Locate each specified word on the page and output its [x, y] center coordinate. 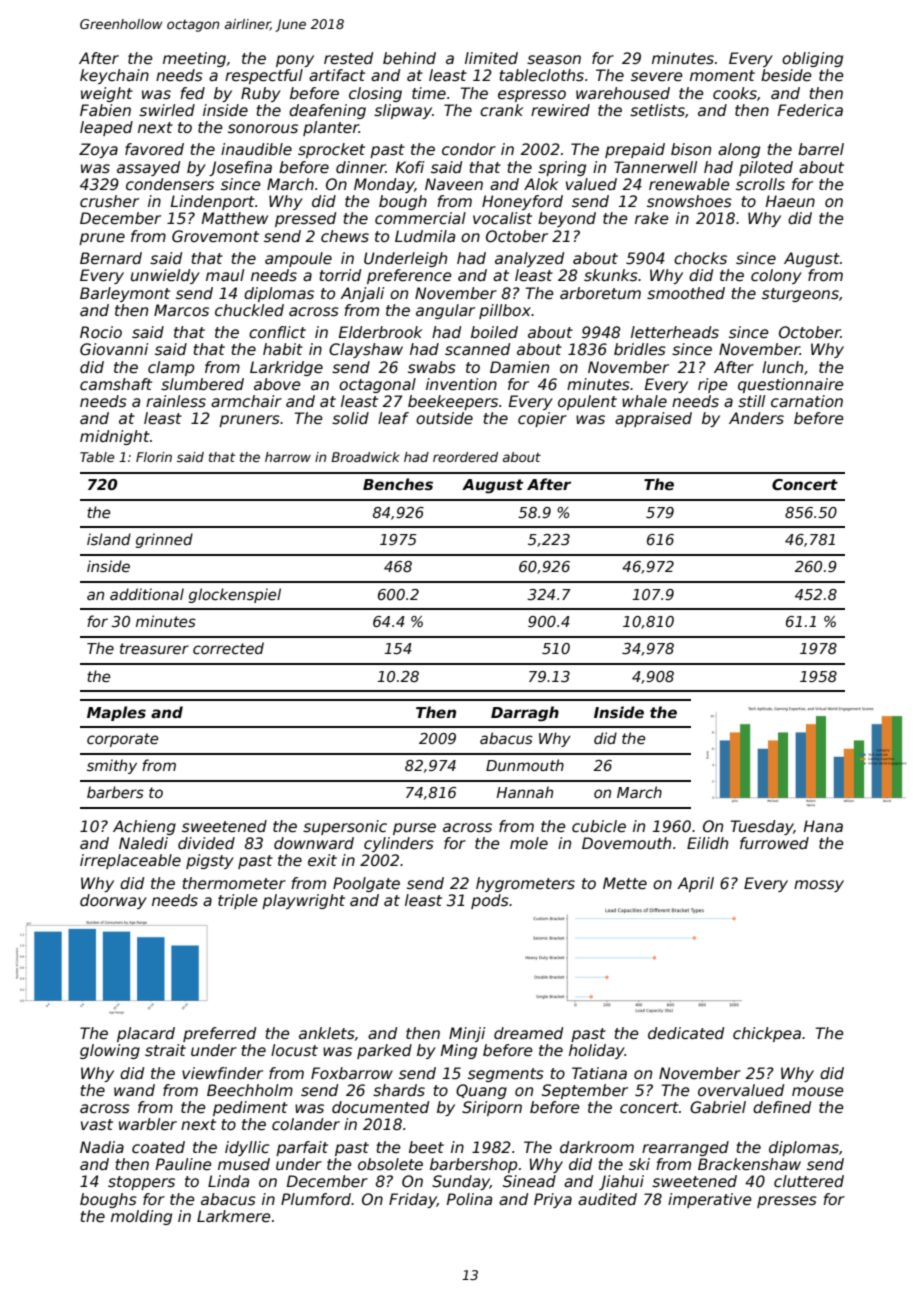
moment [722, 76]
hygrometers [525, 884]
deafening [327, 111]
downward [314, 843]
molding [141, 1217]
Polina [469, 1199]
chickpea [767, 1034]
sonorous [263, 129]
